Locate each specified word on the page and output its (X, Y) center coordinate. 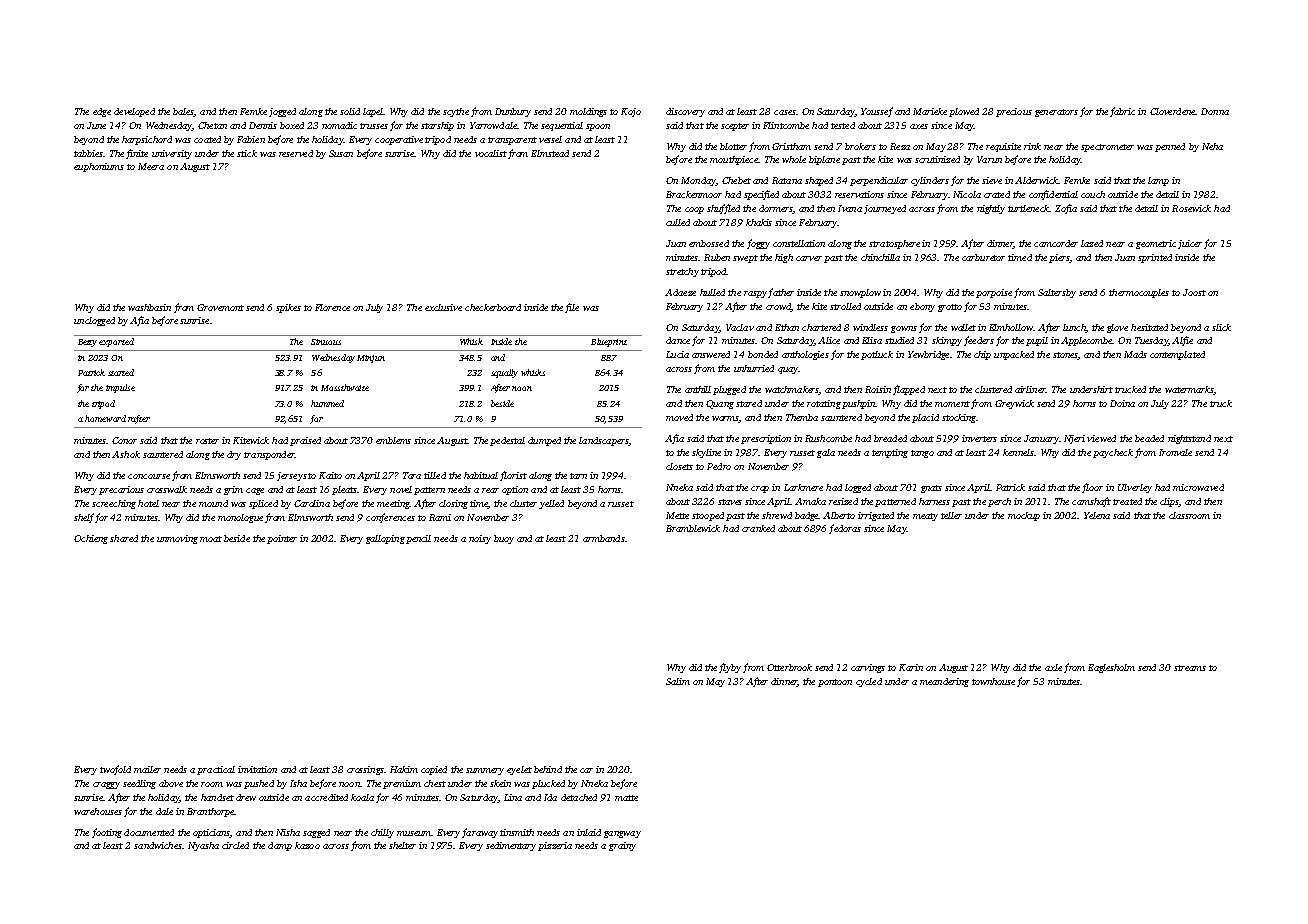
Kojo (631, 112)
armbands (604, 538)
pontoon (835, 683)
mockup (1024, 516)
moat (211, 539)
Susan (341, 153)
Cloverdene (1173, 111)
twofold (115, 770)
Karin (911, 667)
